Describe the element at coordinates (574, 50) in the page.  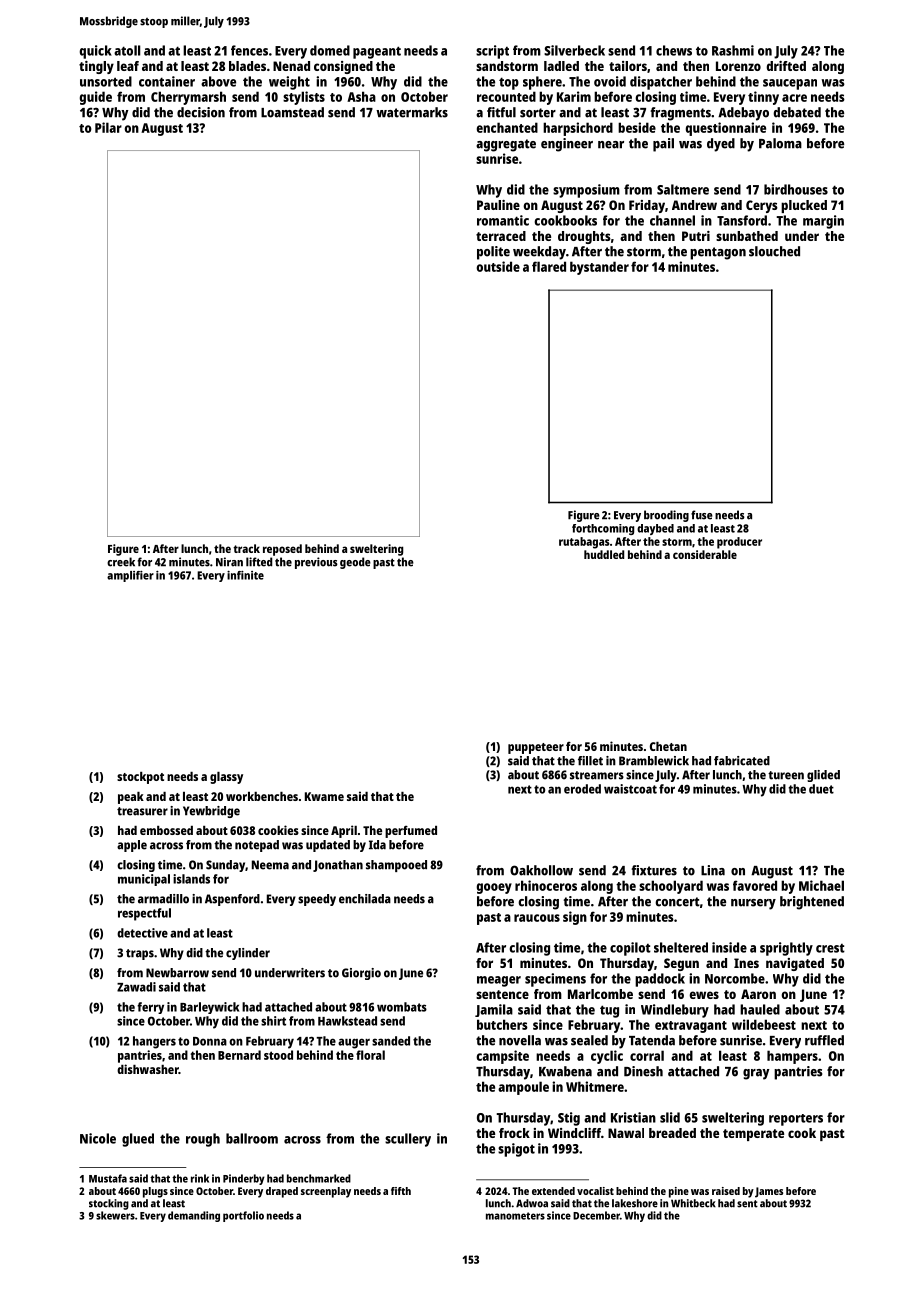
I see `Silverbeck` at that location.
